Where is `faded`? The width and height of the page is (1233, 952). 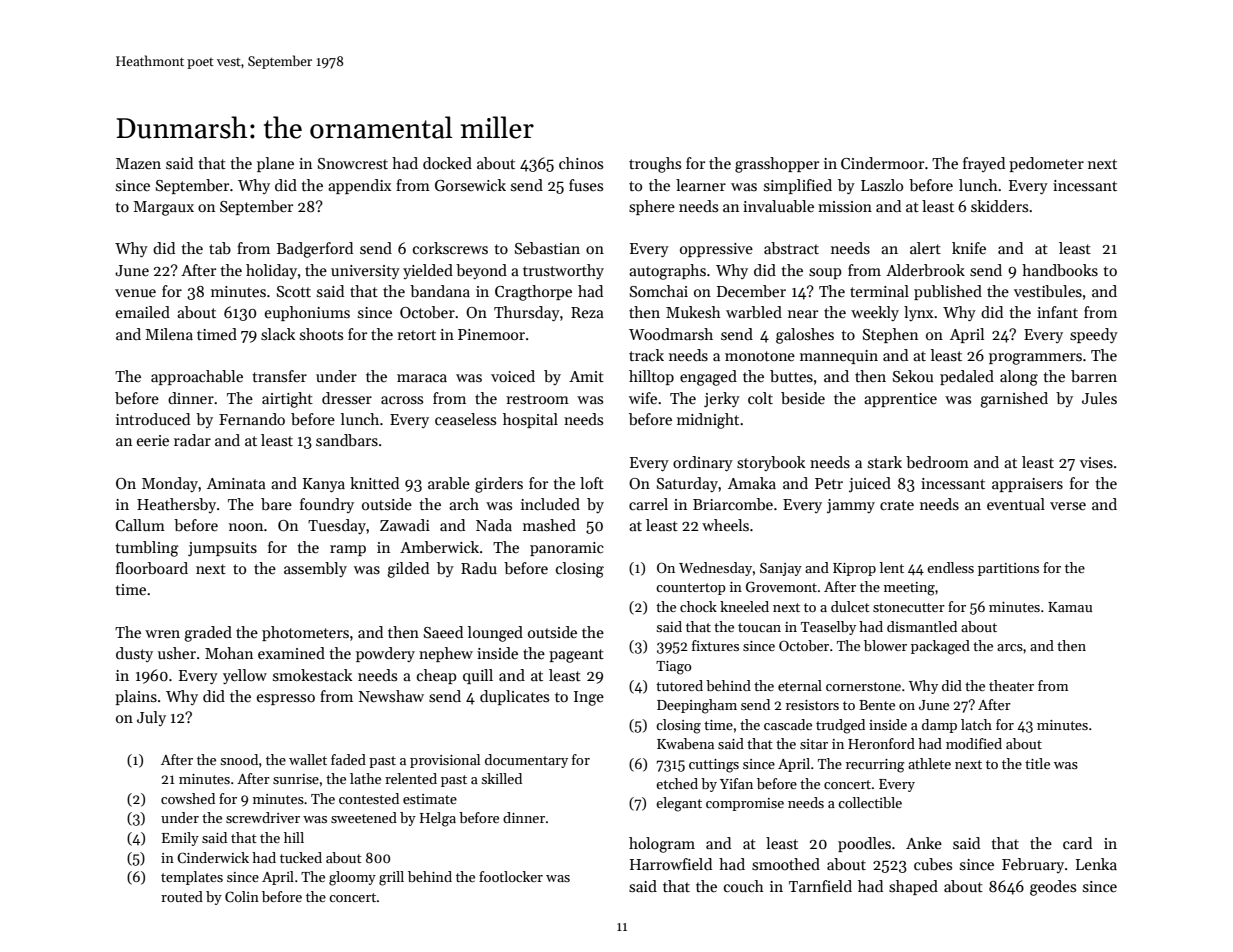
faded is located at coordinates (348, 759).
